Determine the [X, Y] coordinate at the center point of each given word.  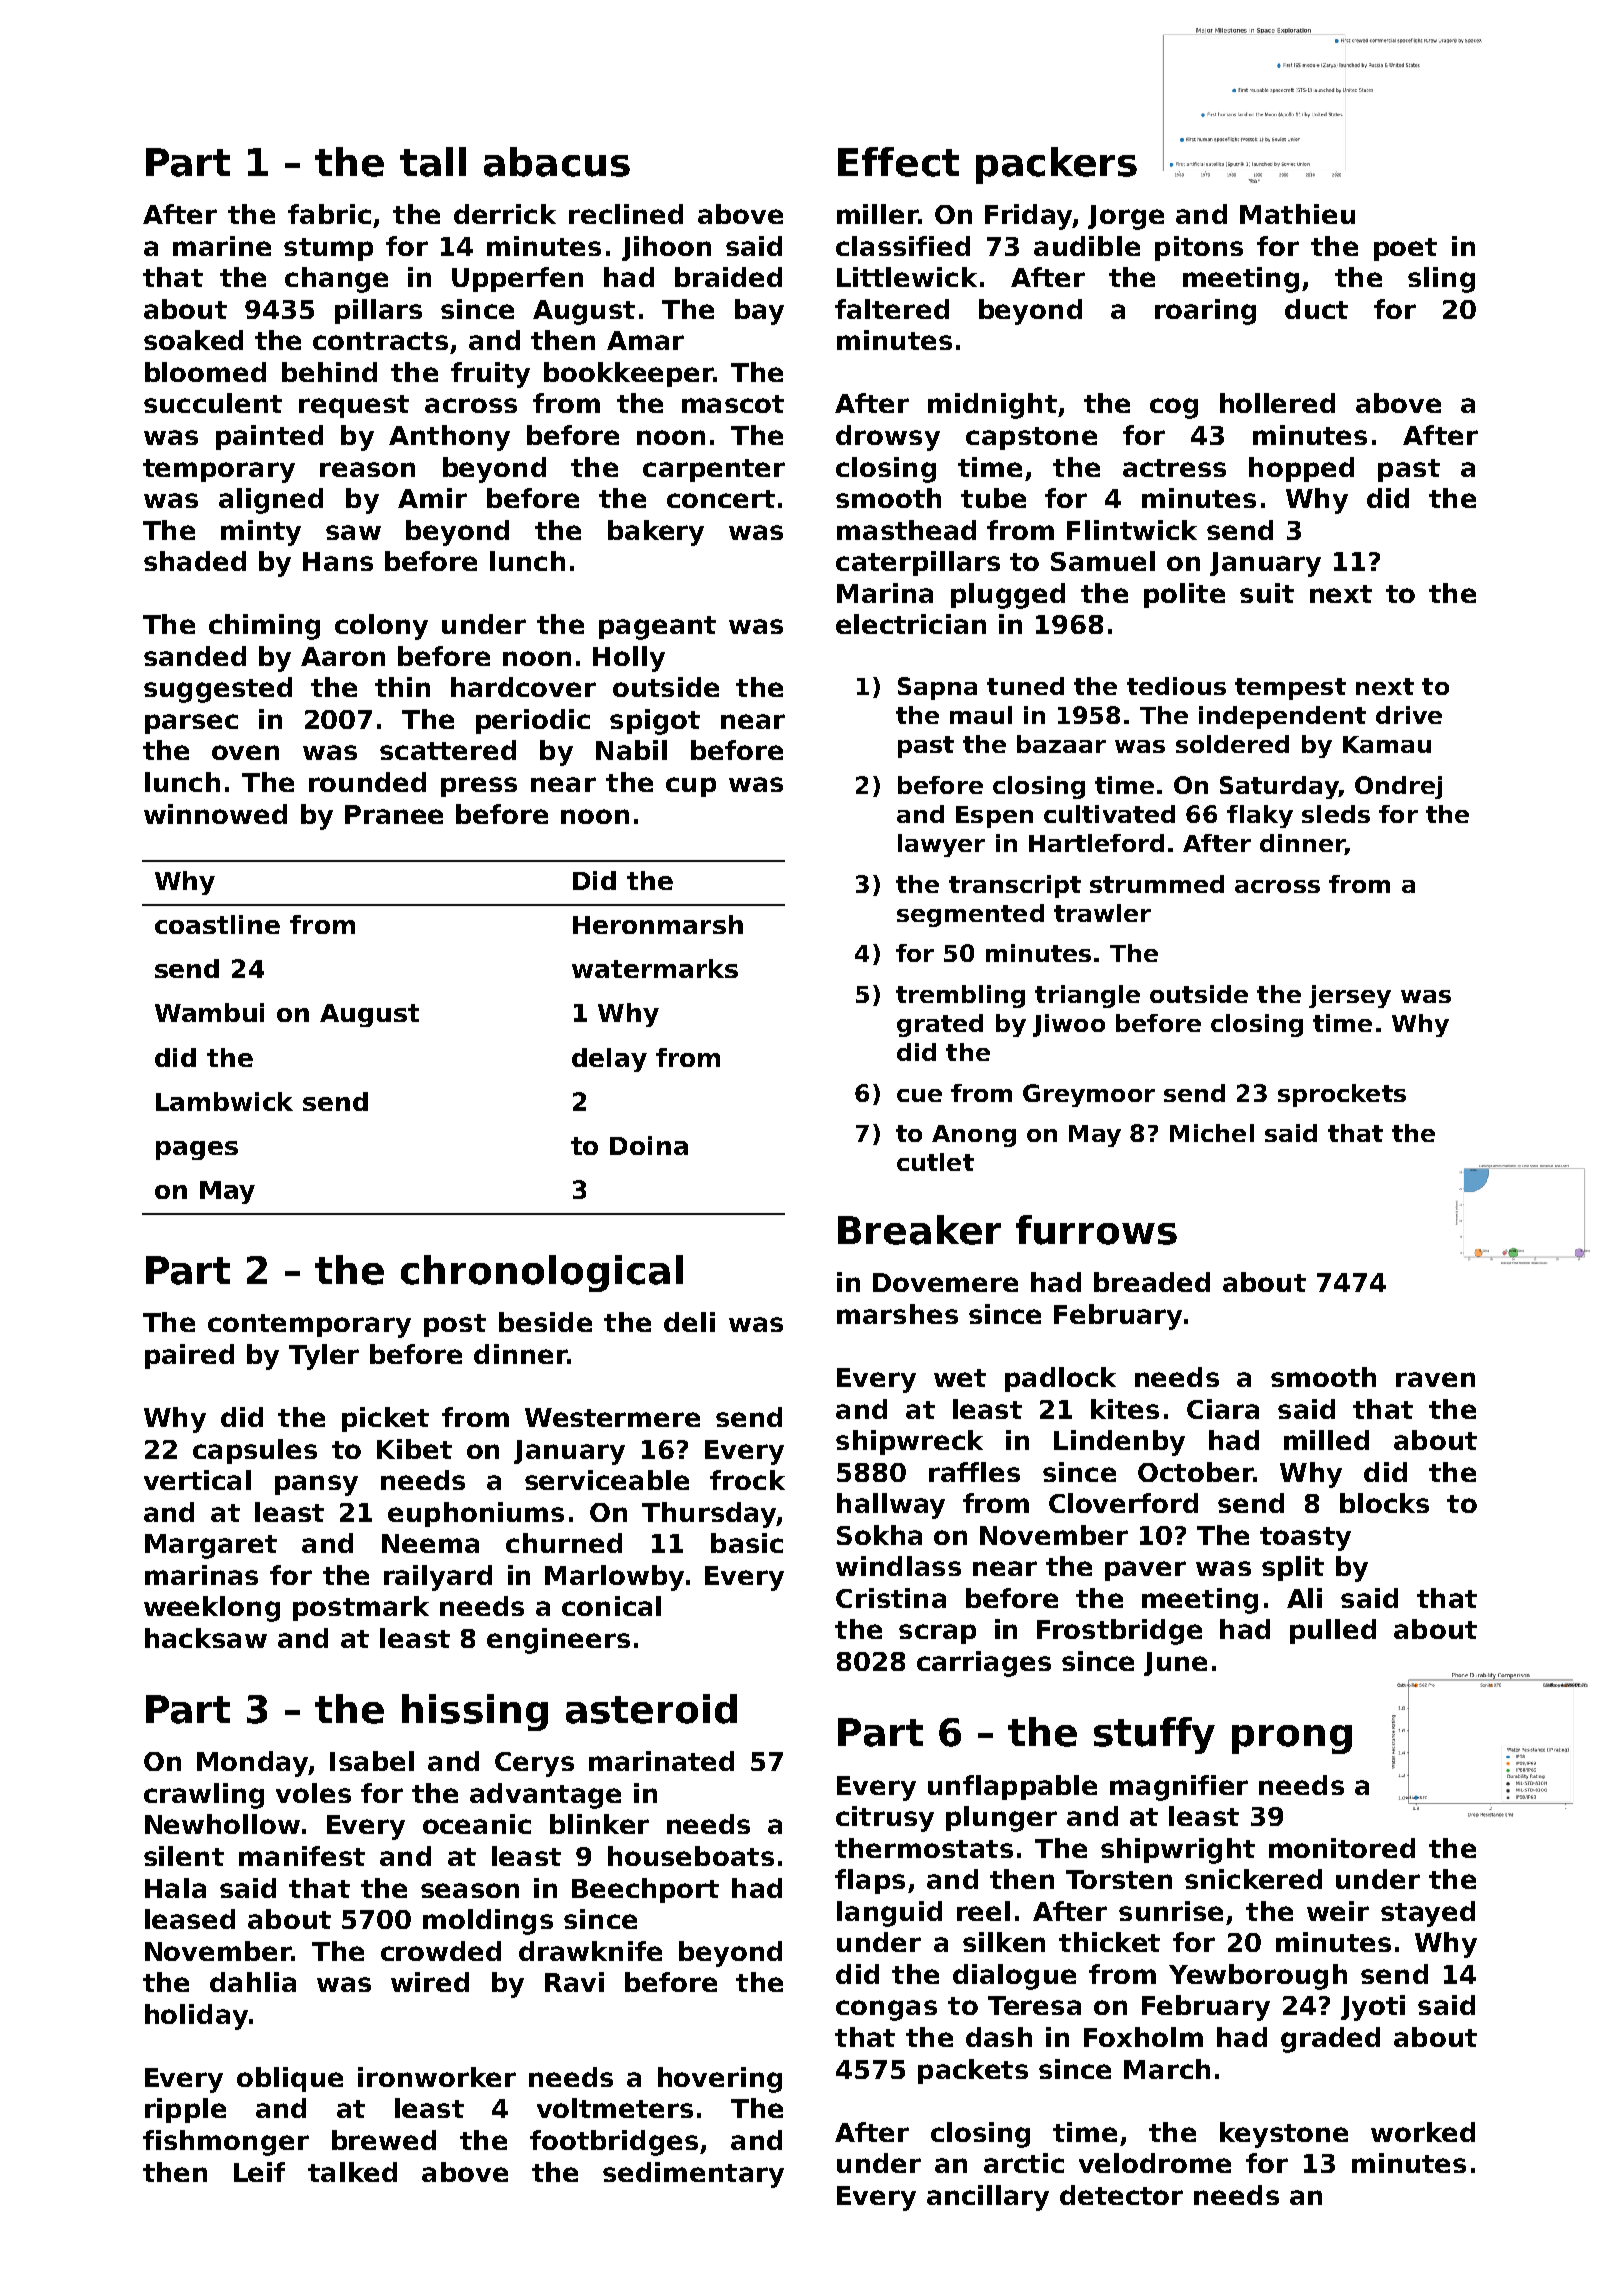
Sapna [937, 688]
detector [1121, 2195]
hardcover [523, 687]
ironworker [437, 2077]
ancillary [988, 2198]
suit [1267, 593]
